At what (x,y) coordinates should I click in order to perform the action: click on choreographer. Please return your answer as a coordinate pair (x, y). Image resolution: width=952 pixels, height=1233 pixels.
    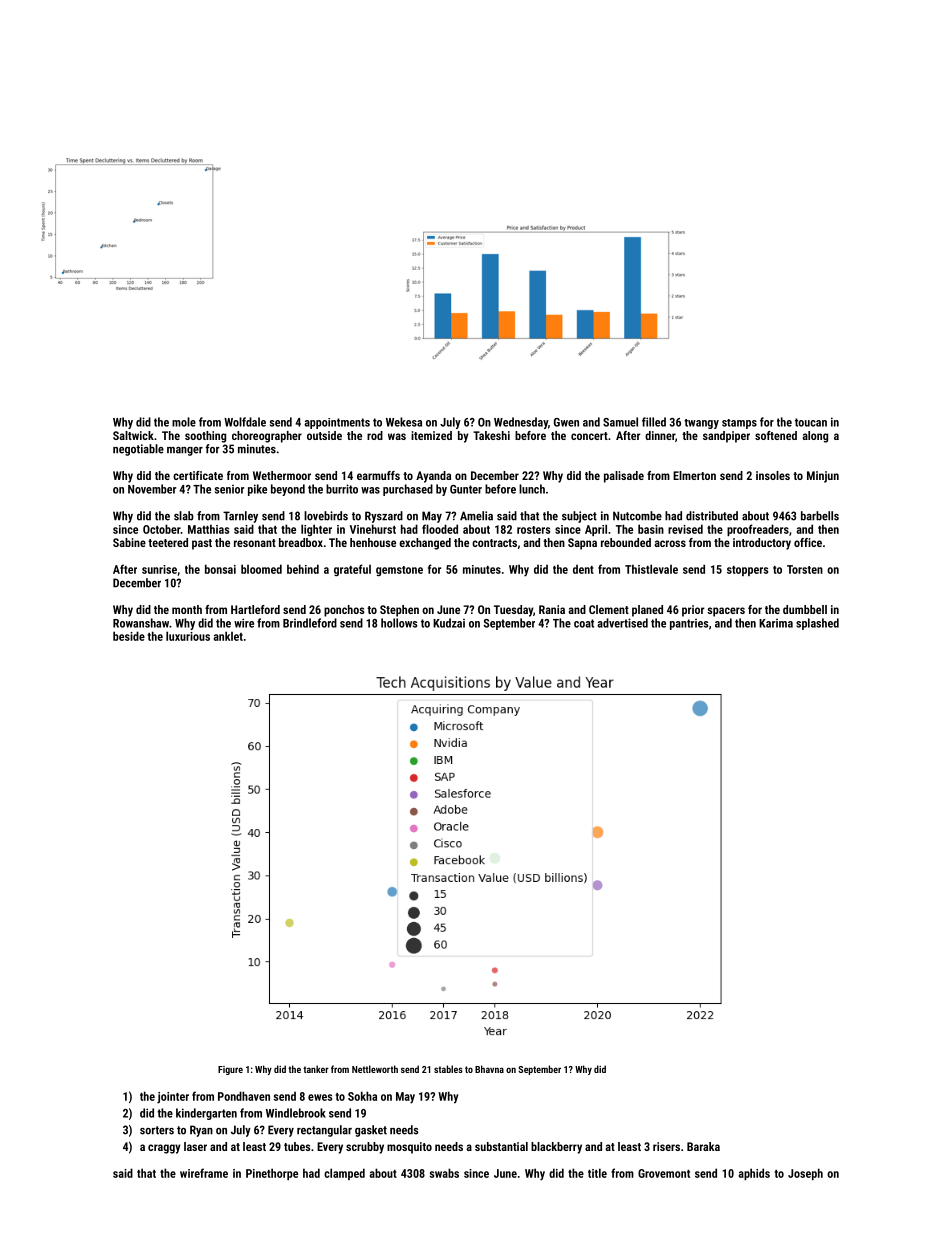
    Looking at the image, I should click on (267, 437).
